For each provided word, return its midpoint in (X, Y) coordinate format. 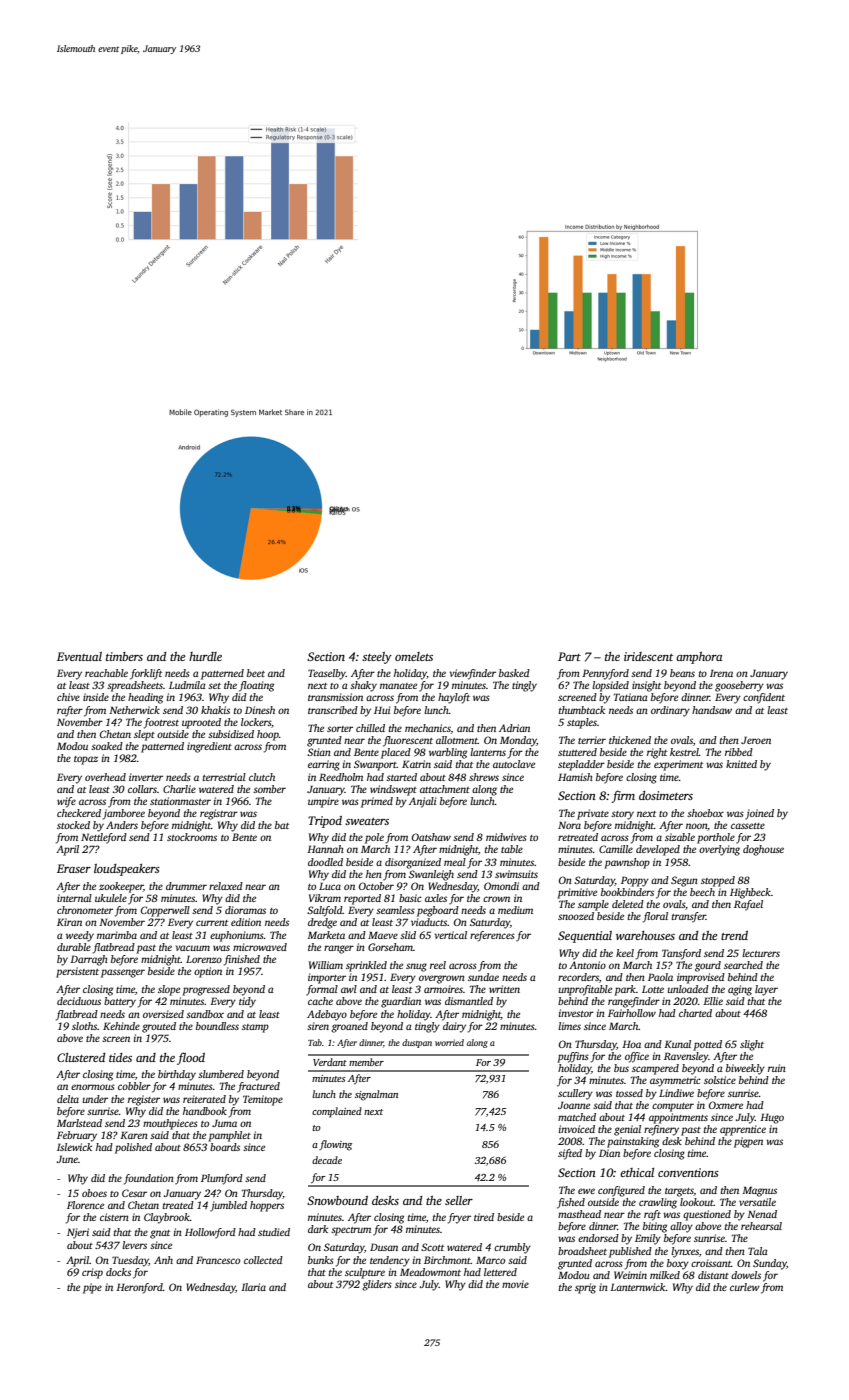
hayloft (454, 698)
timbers (124, 656)
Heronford (139, 1288)
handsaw (712, 710)
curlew (745, 1287)
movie (515, 1284)
